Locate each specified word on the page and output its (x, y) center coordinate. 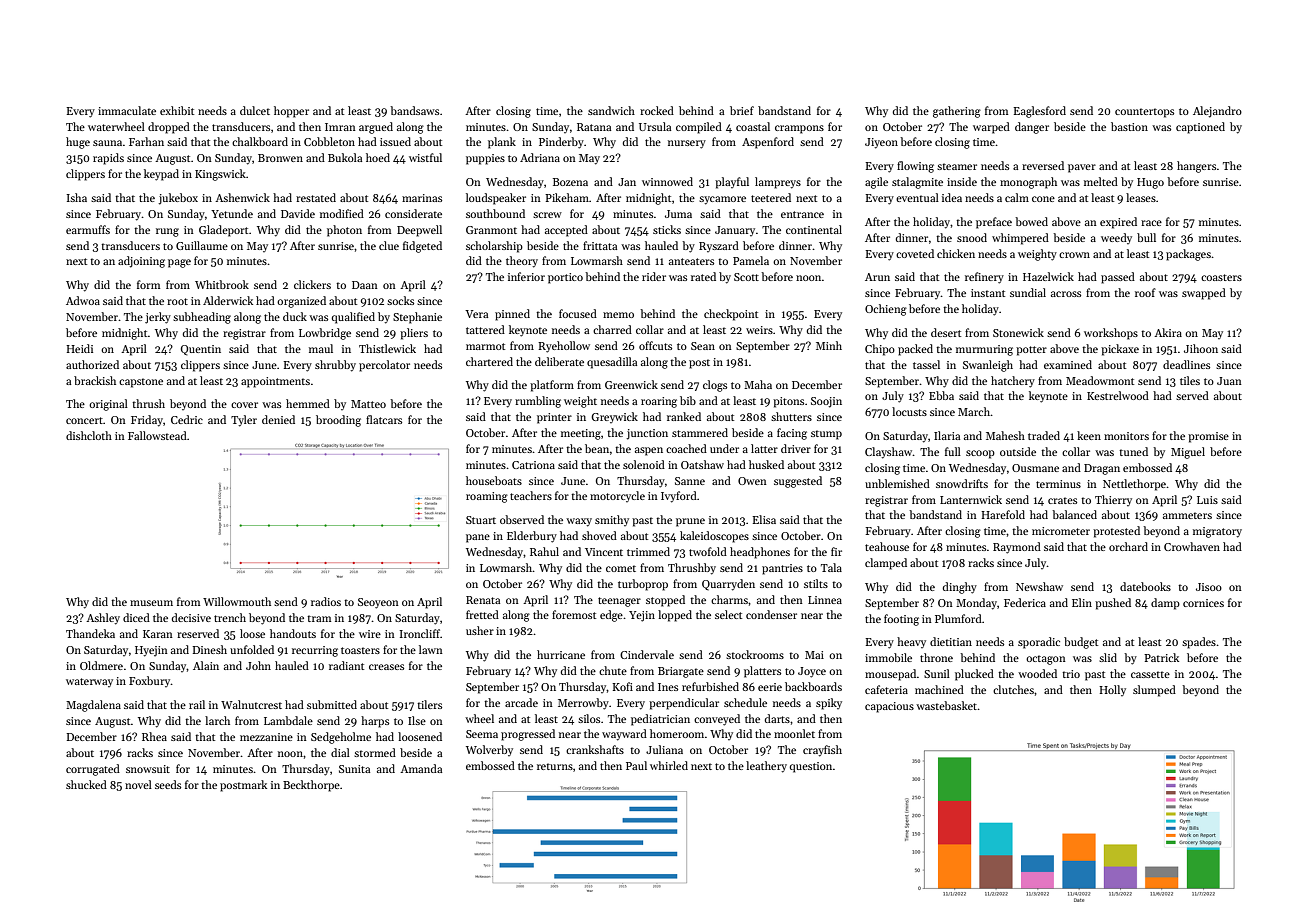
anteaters (691, 261)
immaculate (127, 110)
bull (1146, 237)
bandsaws (414, 110)
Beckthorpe (311, 786)
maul (321, 348)
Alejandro (1217, 112)
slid (1108, 657)
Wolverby (489, 750)
